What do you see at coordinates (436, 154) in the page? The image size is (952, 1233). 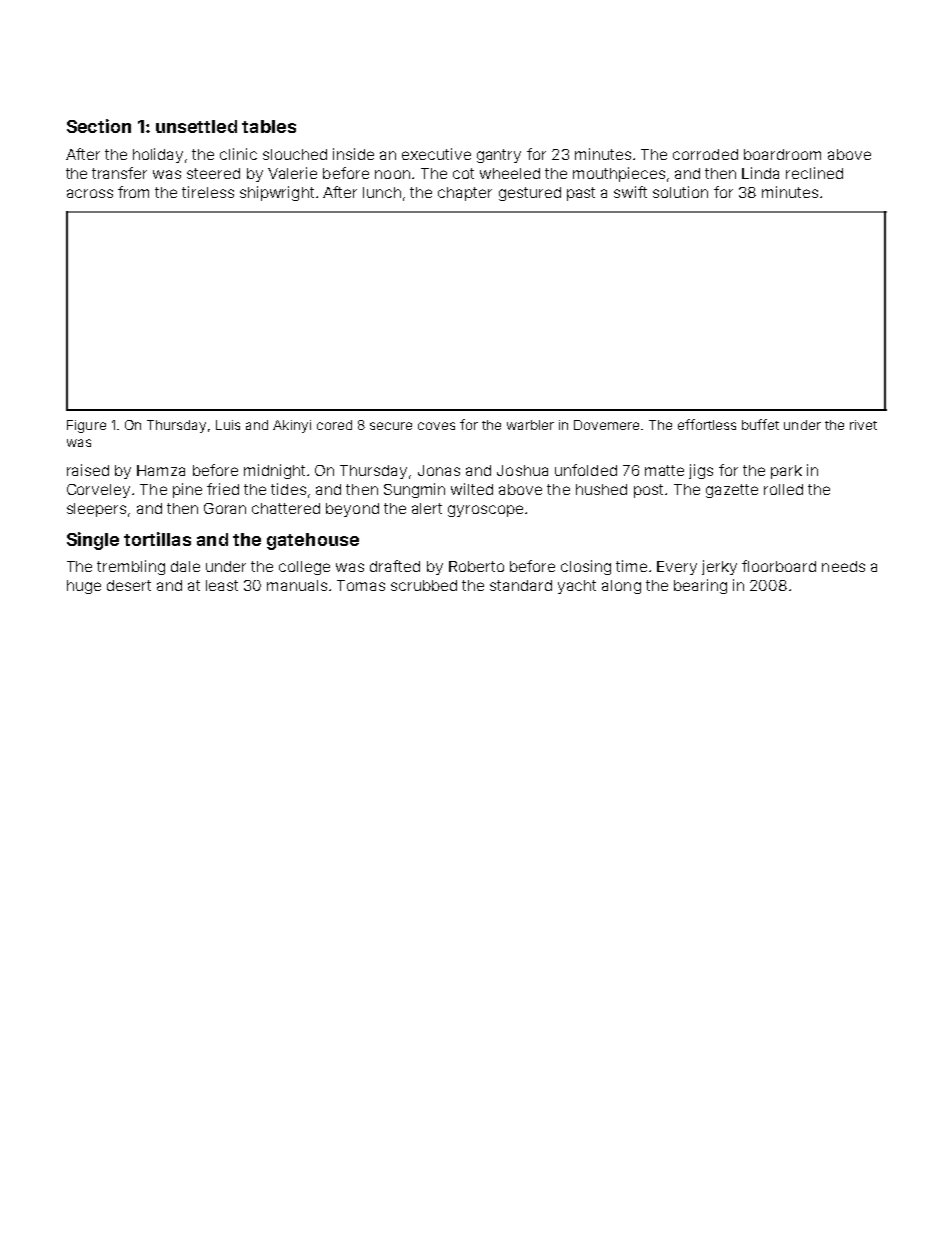 I see `executive` at bounding box center [436, 154].
